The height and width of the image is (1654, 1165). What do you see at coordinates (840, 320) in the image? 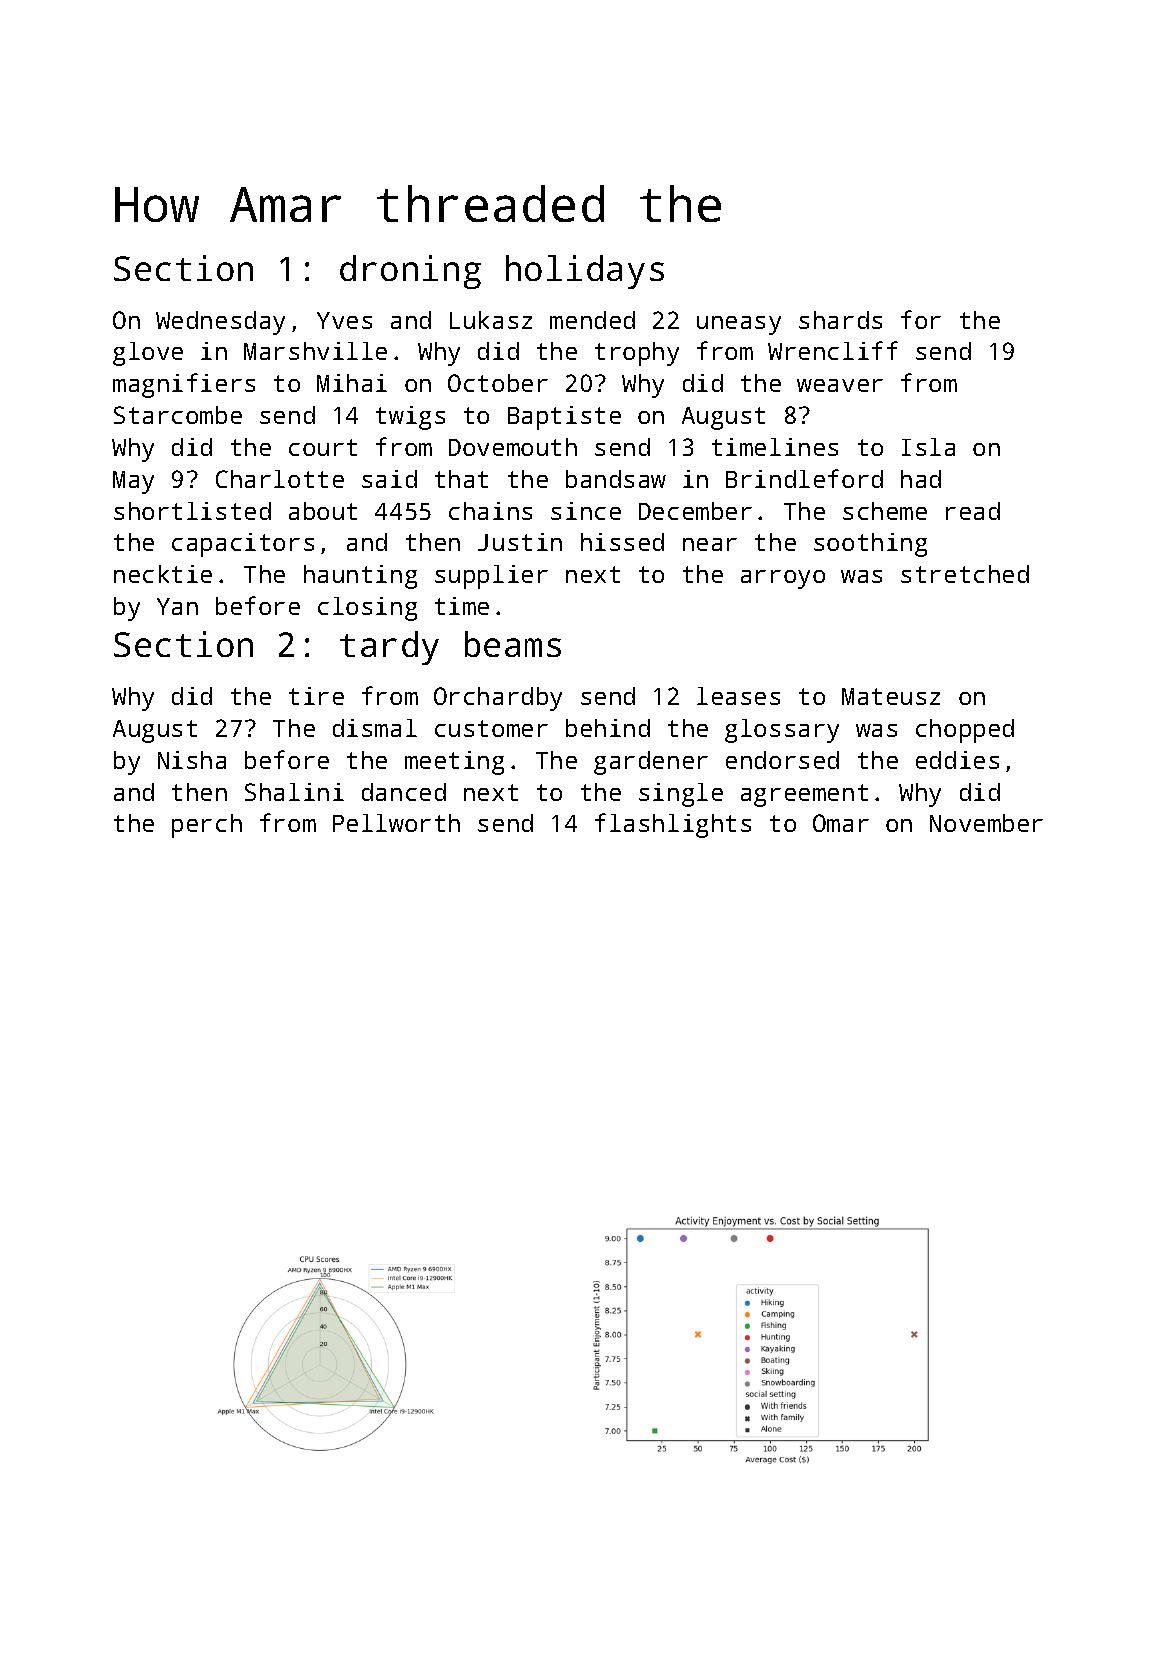
I see `shards` at bounding box center [840, 320].
